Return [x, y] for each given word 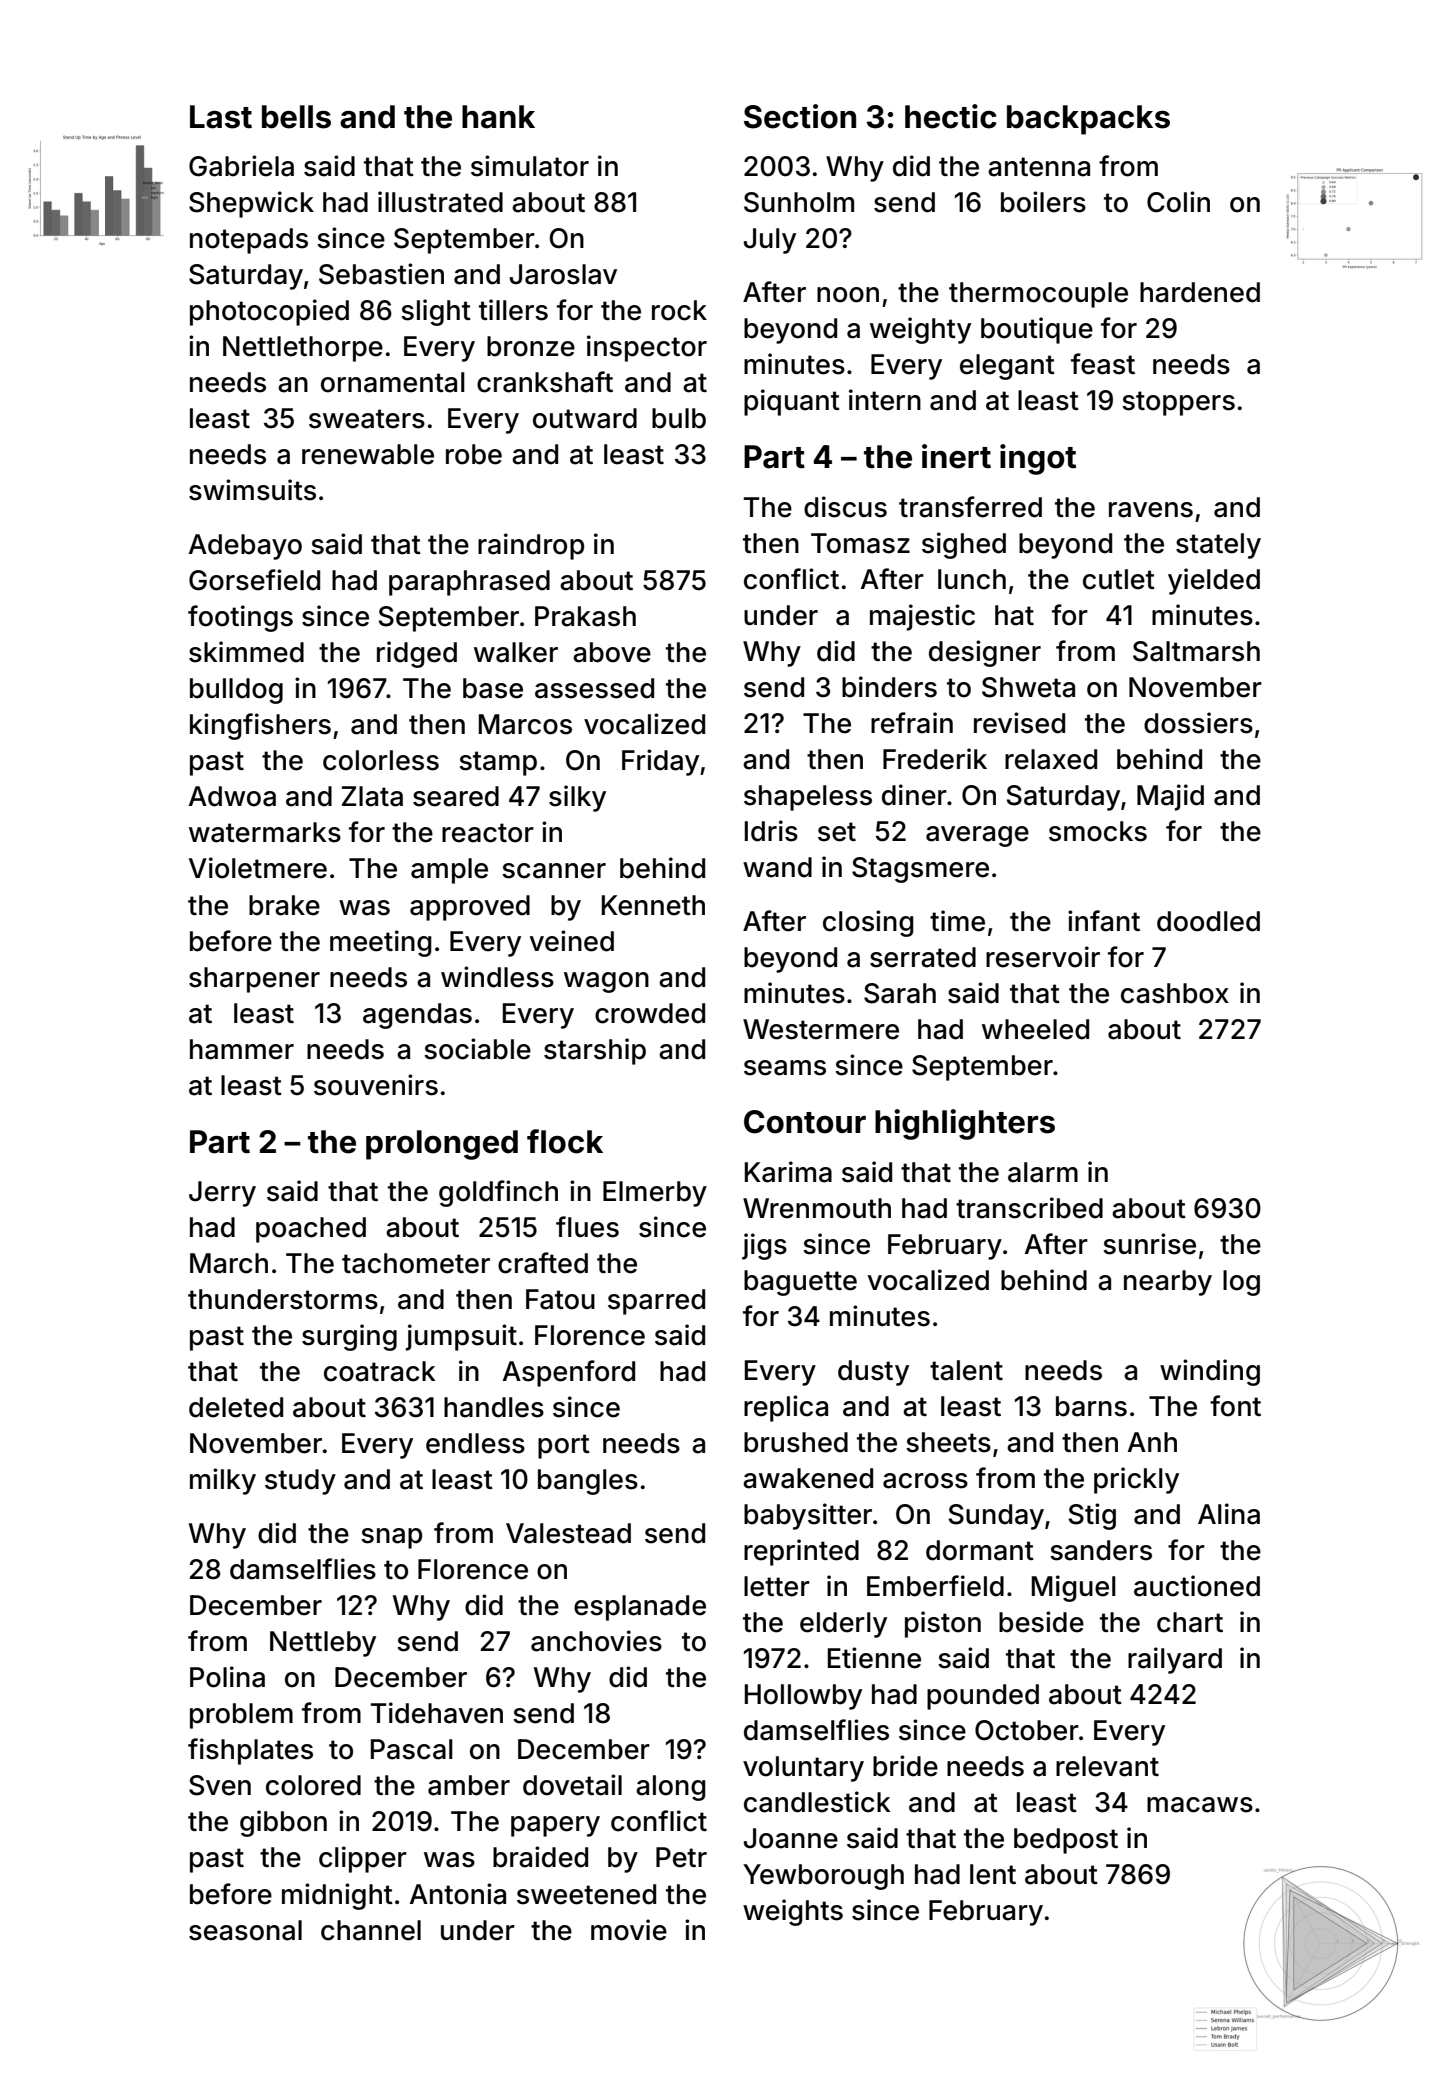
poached [311, 1230]
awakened [808, 1478]
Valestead [568, 1533]
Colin [1178, 202]
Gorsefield [254, 580]
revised [1019, 723]
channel [371, 1930]
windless [497, 977]
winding [1210, 1372]
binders [889, 687]
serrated [923, 957]
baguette [800, 1283]
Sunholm [799, 202]
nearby [1168, 1283]
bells [296, 117]
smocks [1098, 831]
